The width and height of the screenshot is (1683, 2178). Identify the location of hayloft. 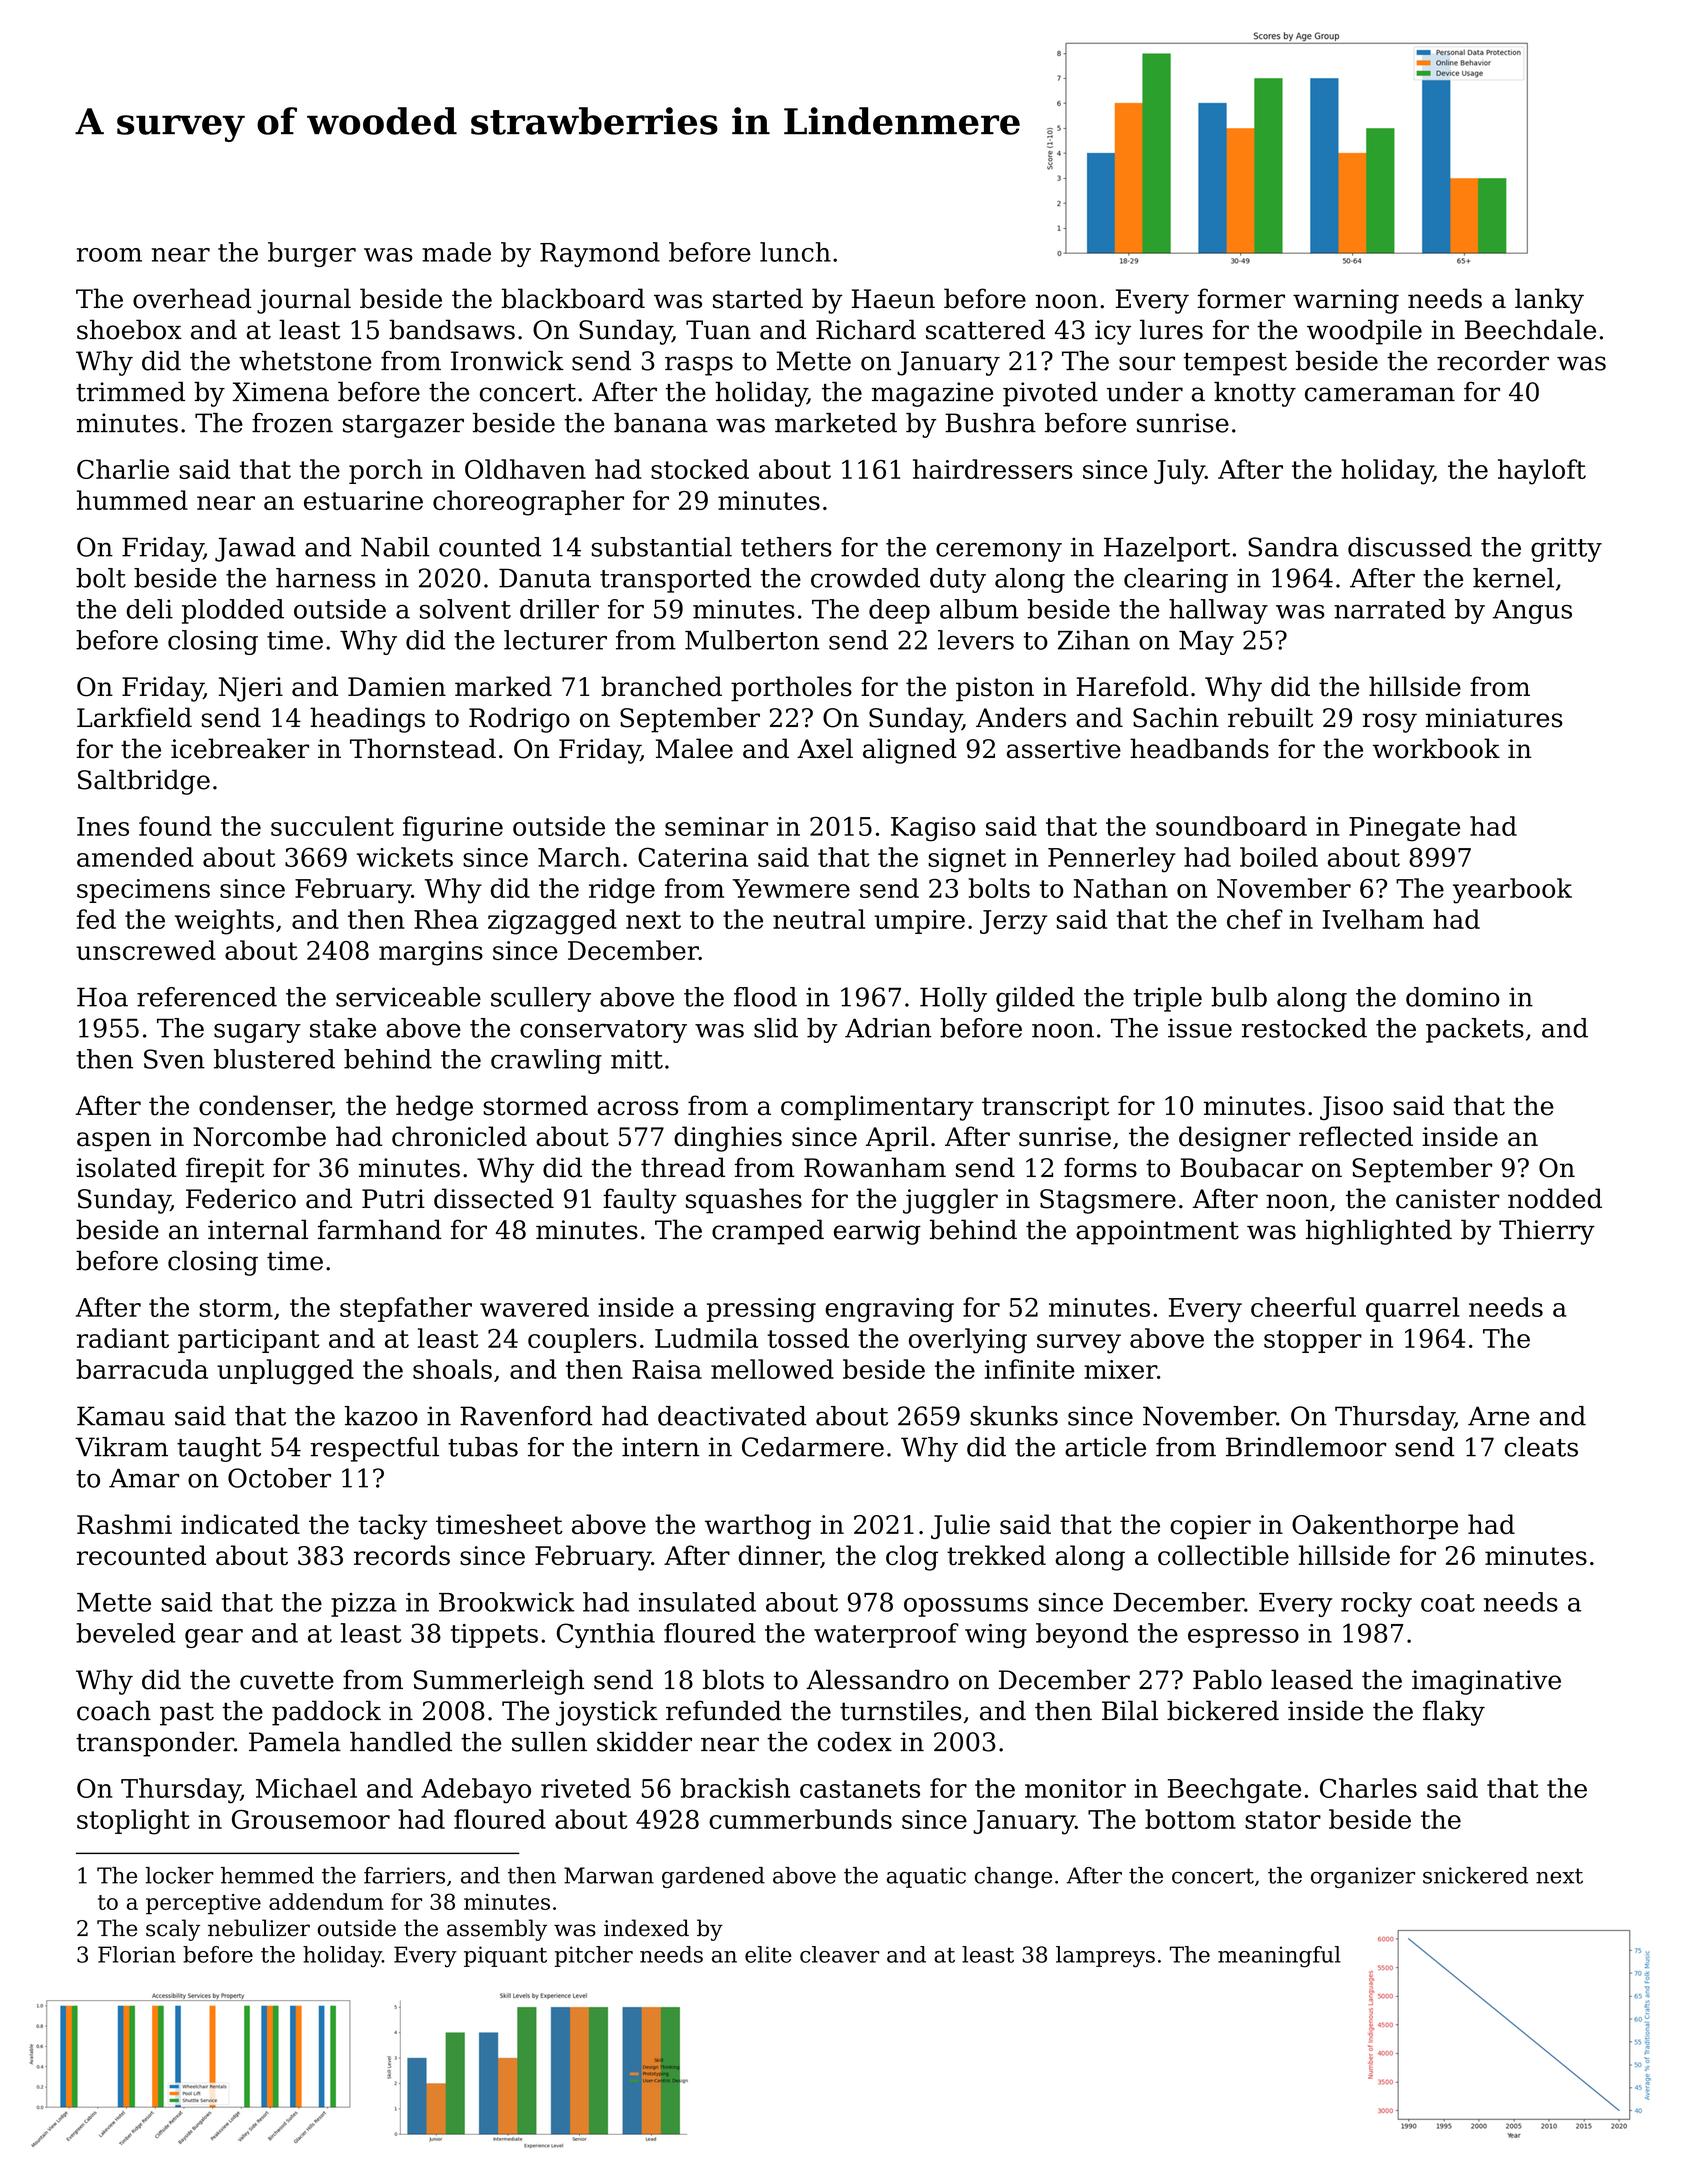
(1542, 472).
